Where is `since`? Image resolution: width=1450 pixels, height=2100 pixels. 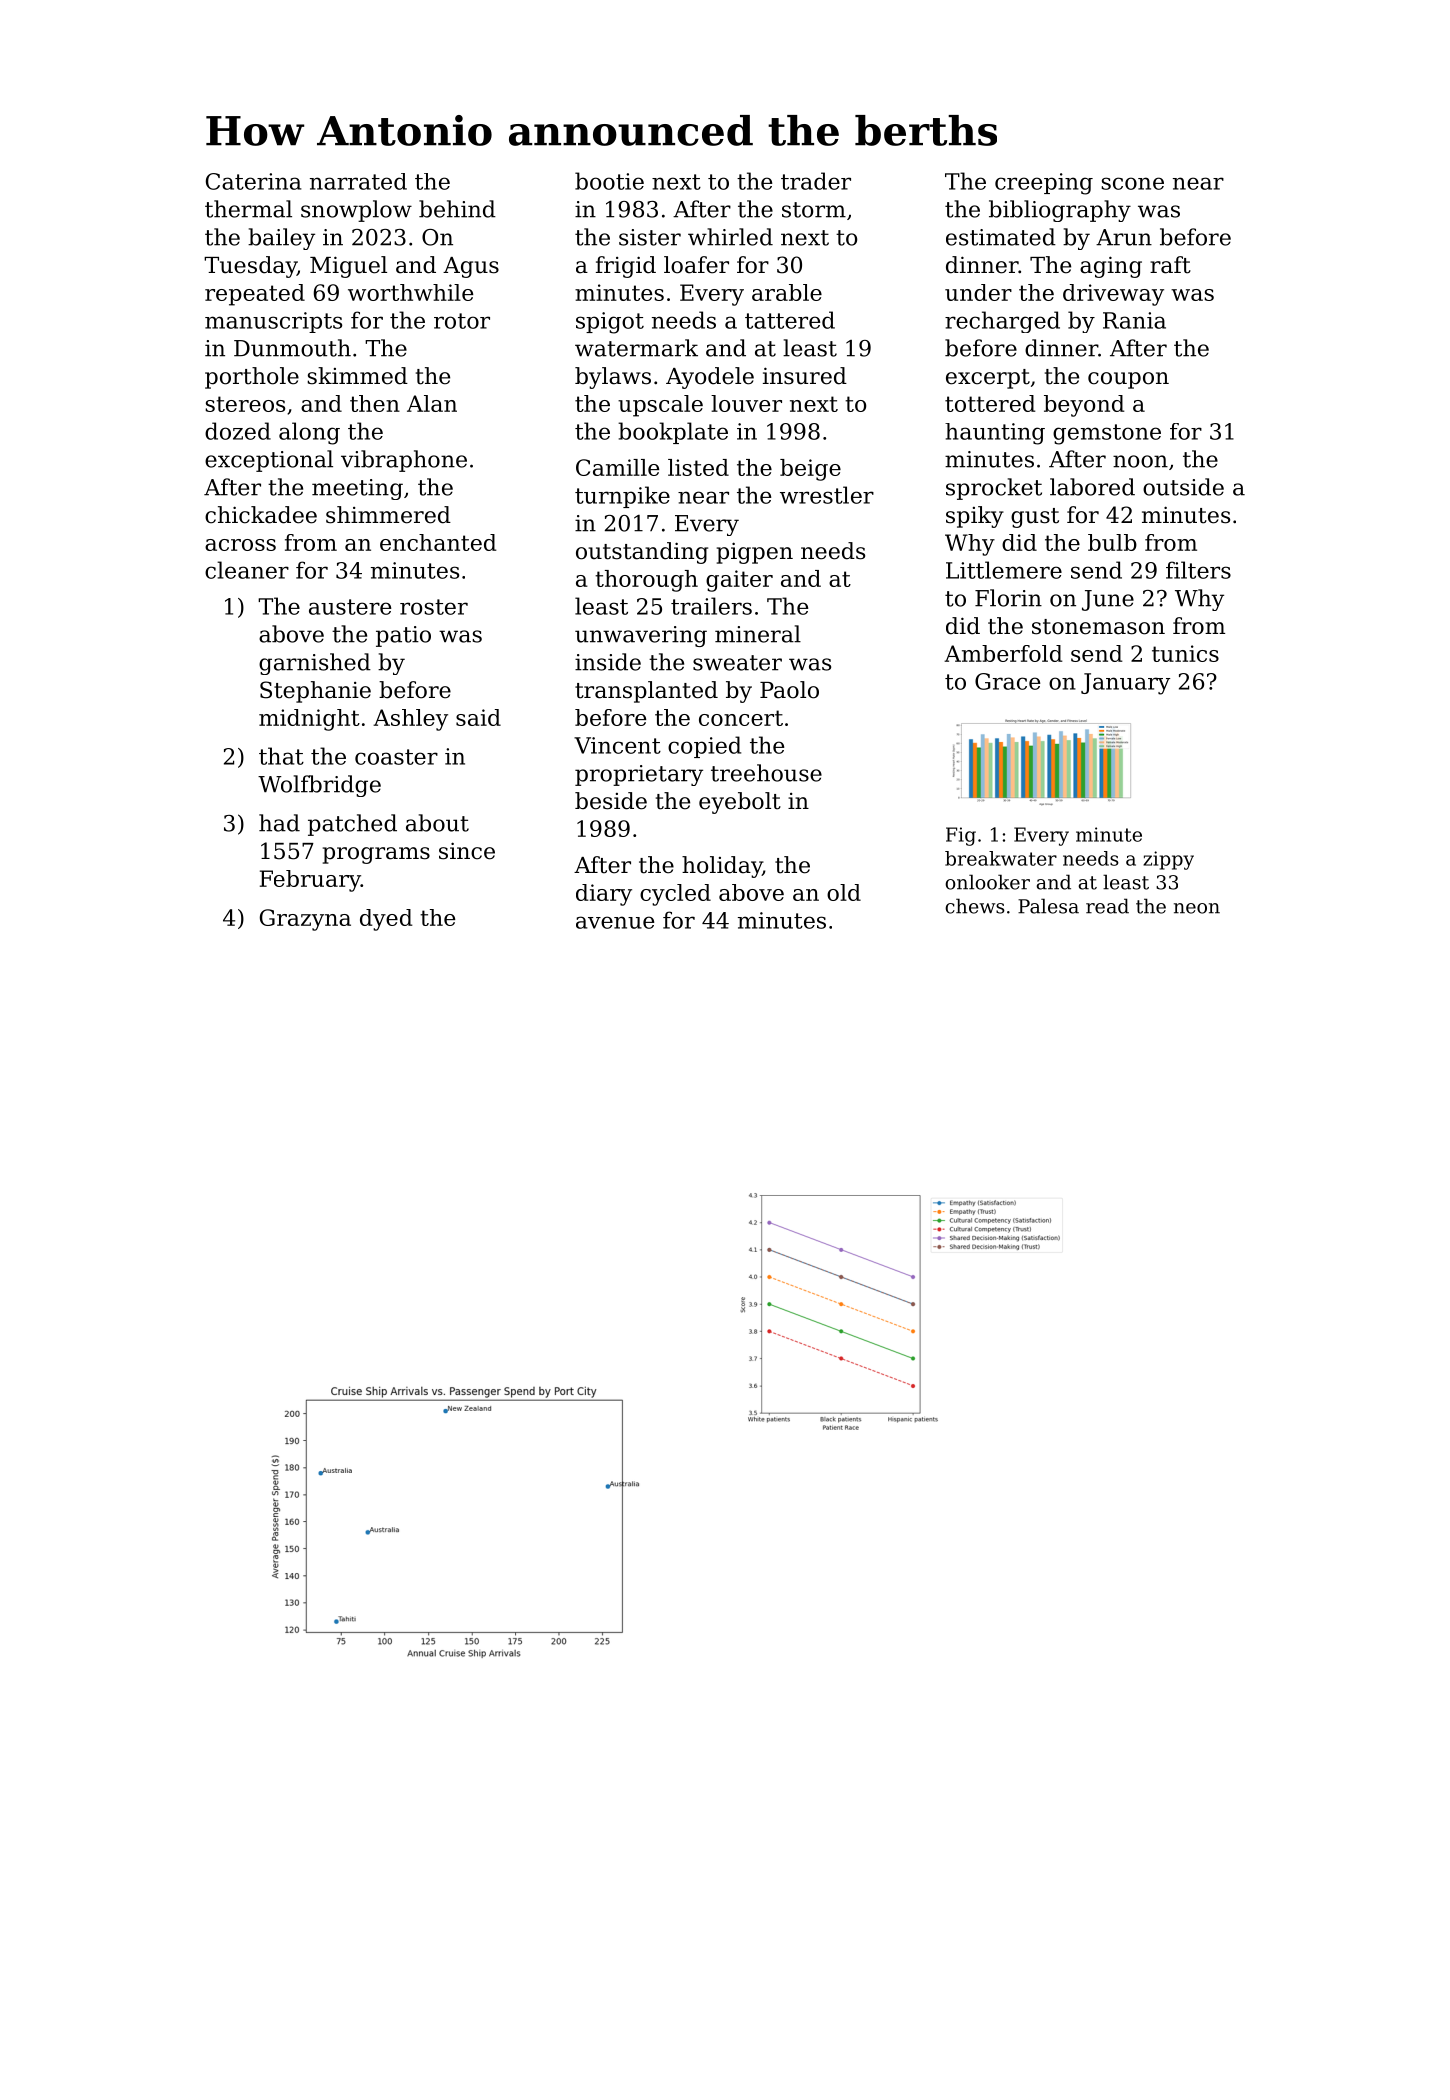 since is located at coordinates (467, 851).
